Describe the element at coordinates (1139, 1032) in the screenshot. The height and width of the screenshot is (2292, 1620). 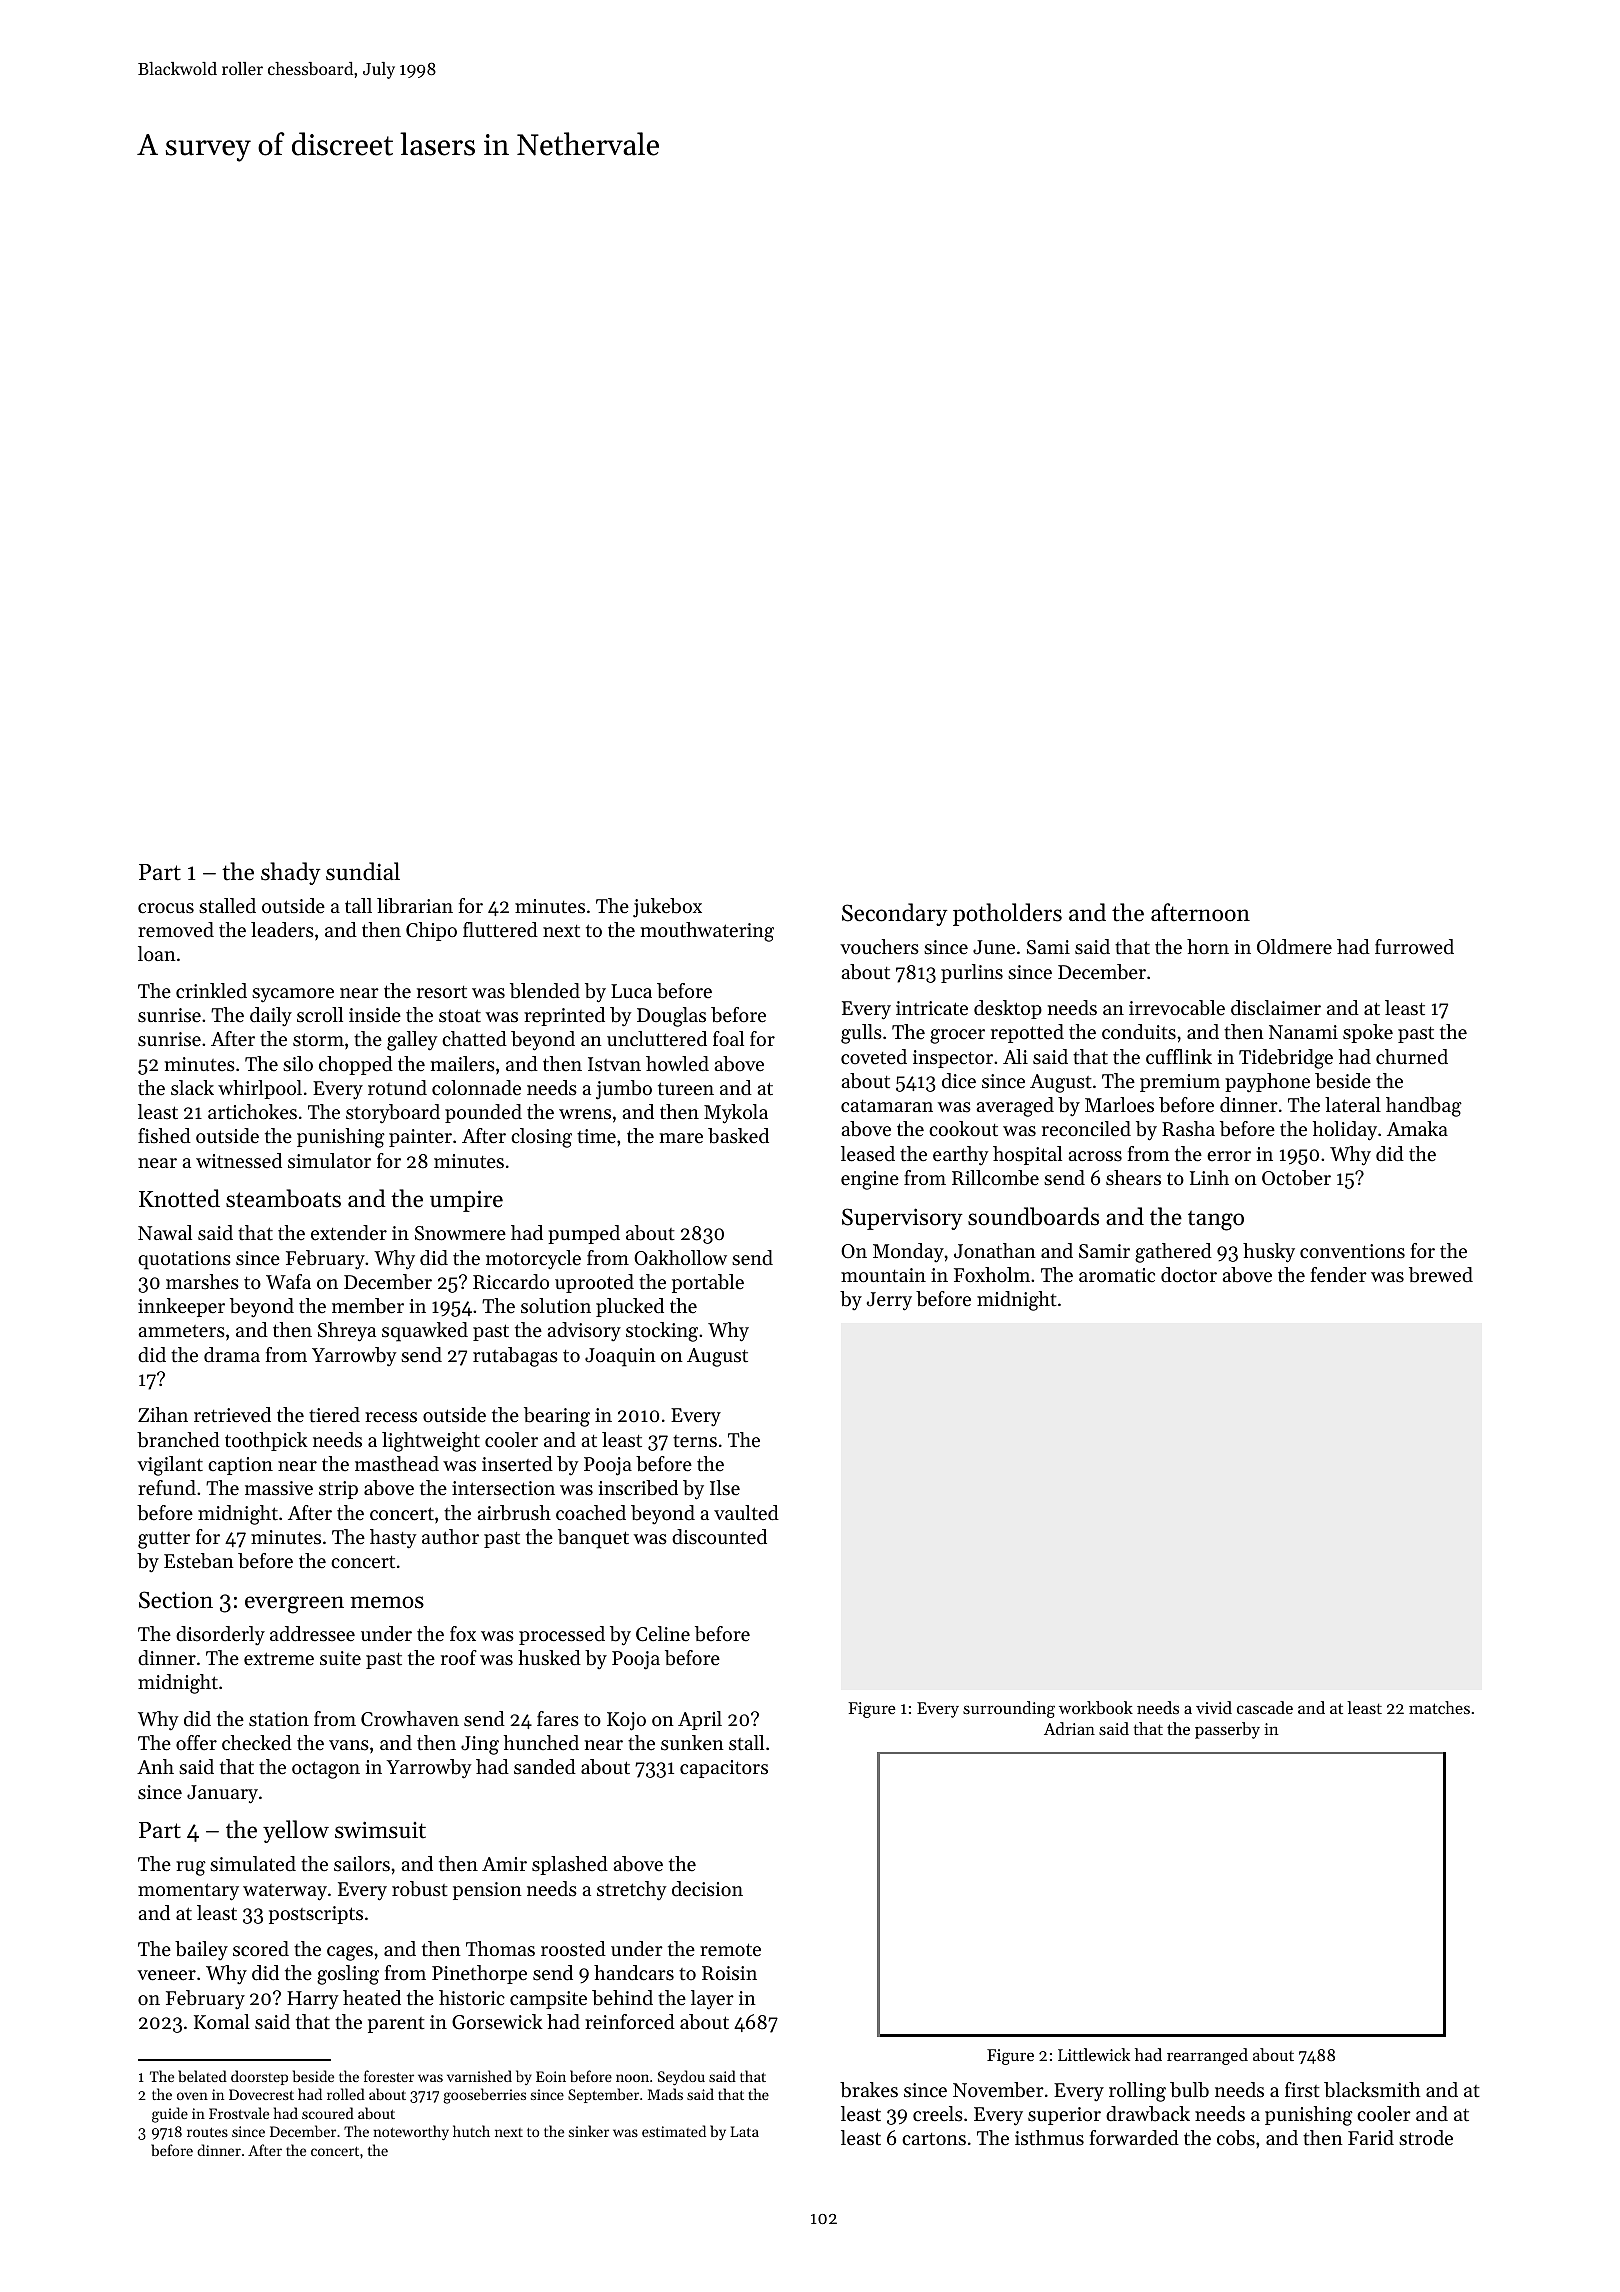
I see `conduits` at that location.
